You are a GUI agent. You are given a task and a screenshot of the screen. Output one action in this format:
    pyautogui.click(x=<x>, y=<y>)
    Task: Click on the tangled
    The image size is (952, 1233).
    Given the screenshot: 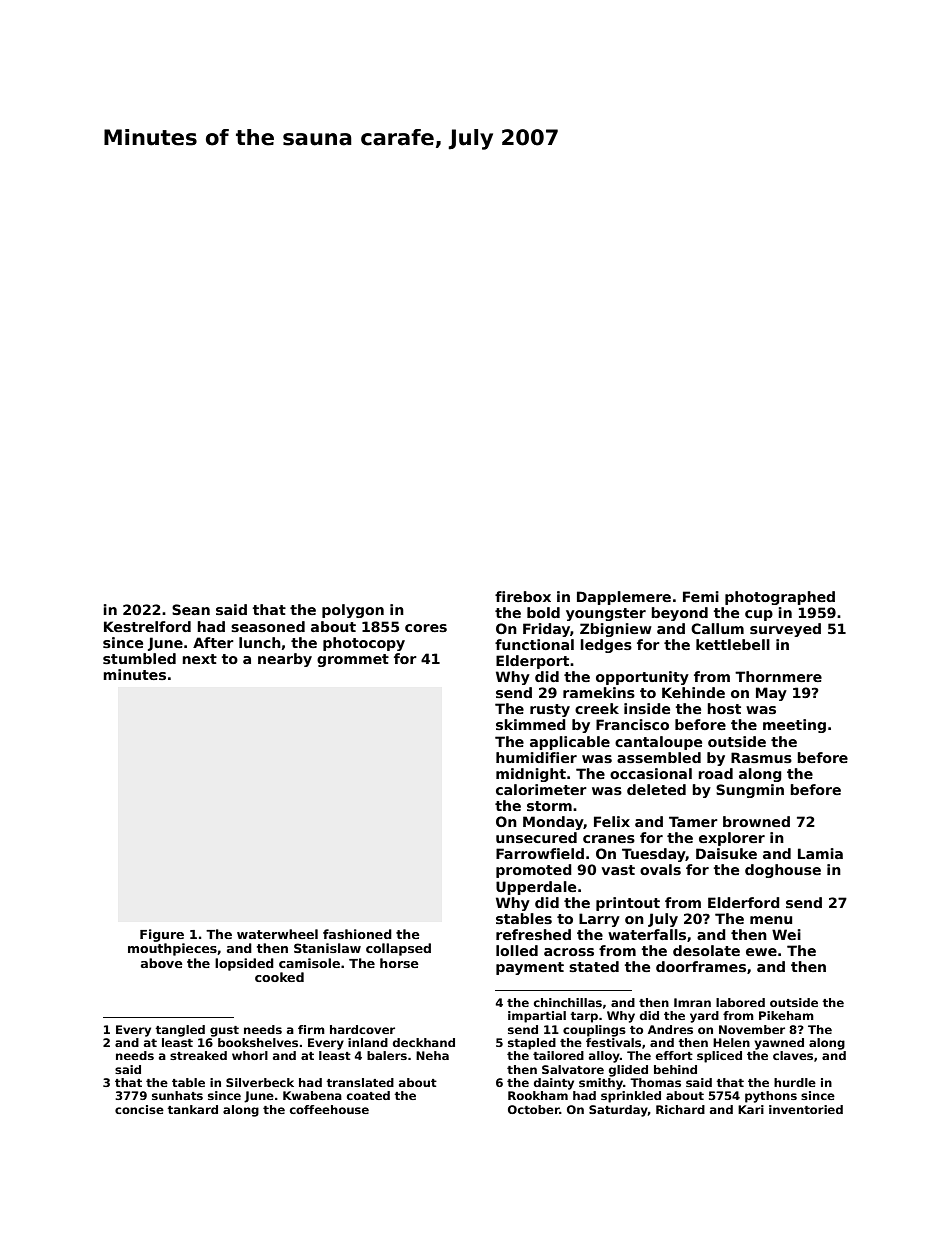 What is the action you would take?
    pyautogui.click(x=180, y=1031)
